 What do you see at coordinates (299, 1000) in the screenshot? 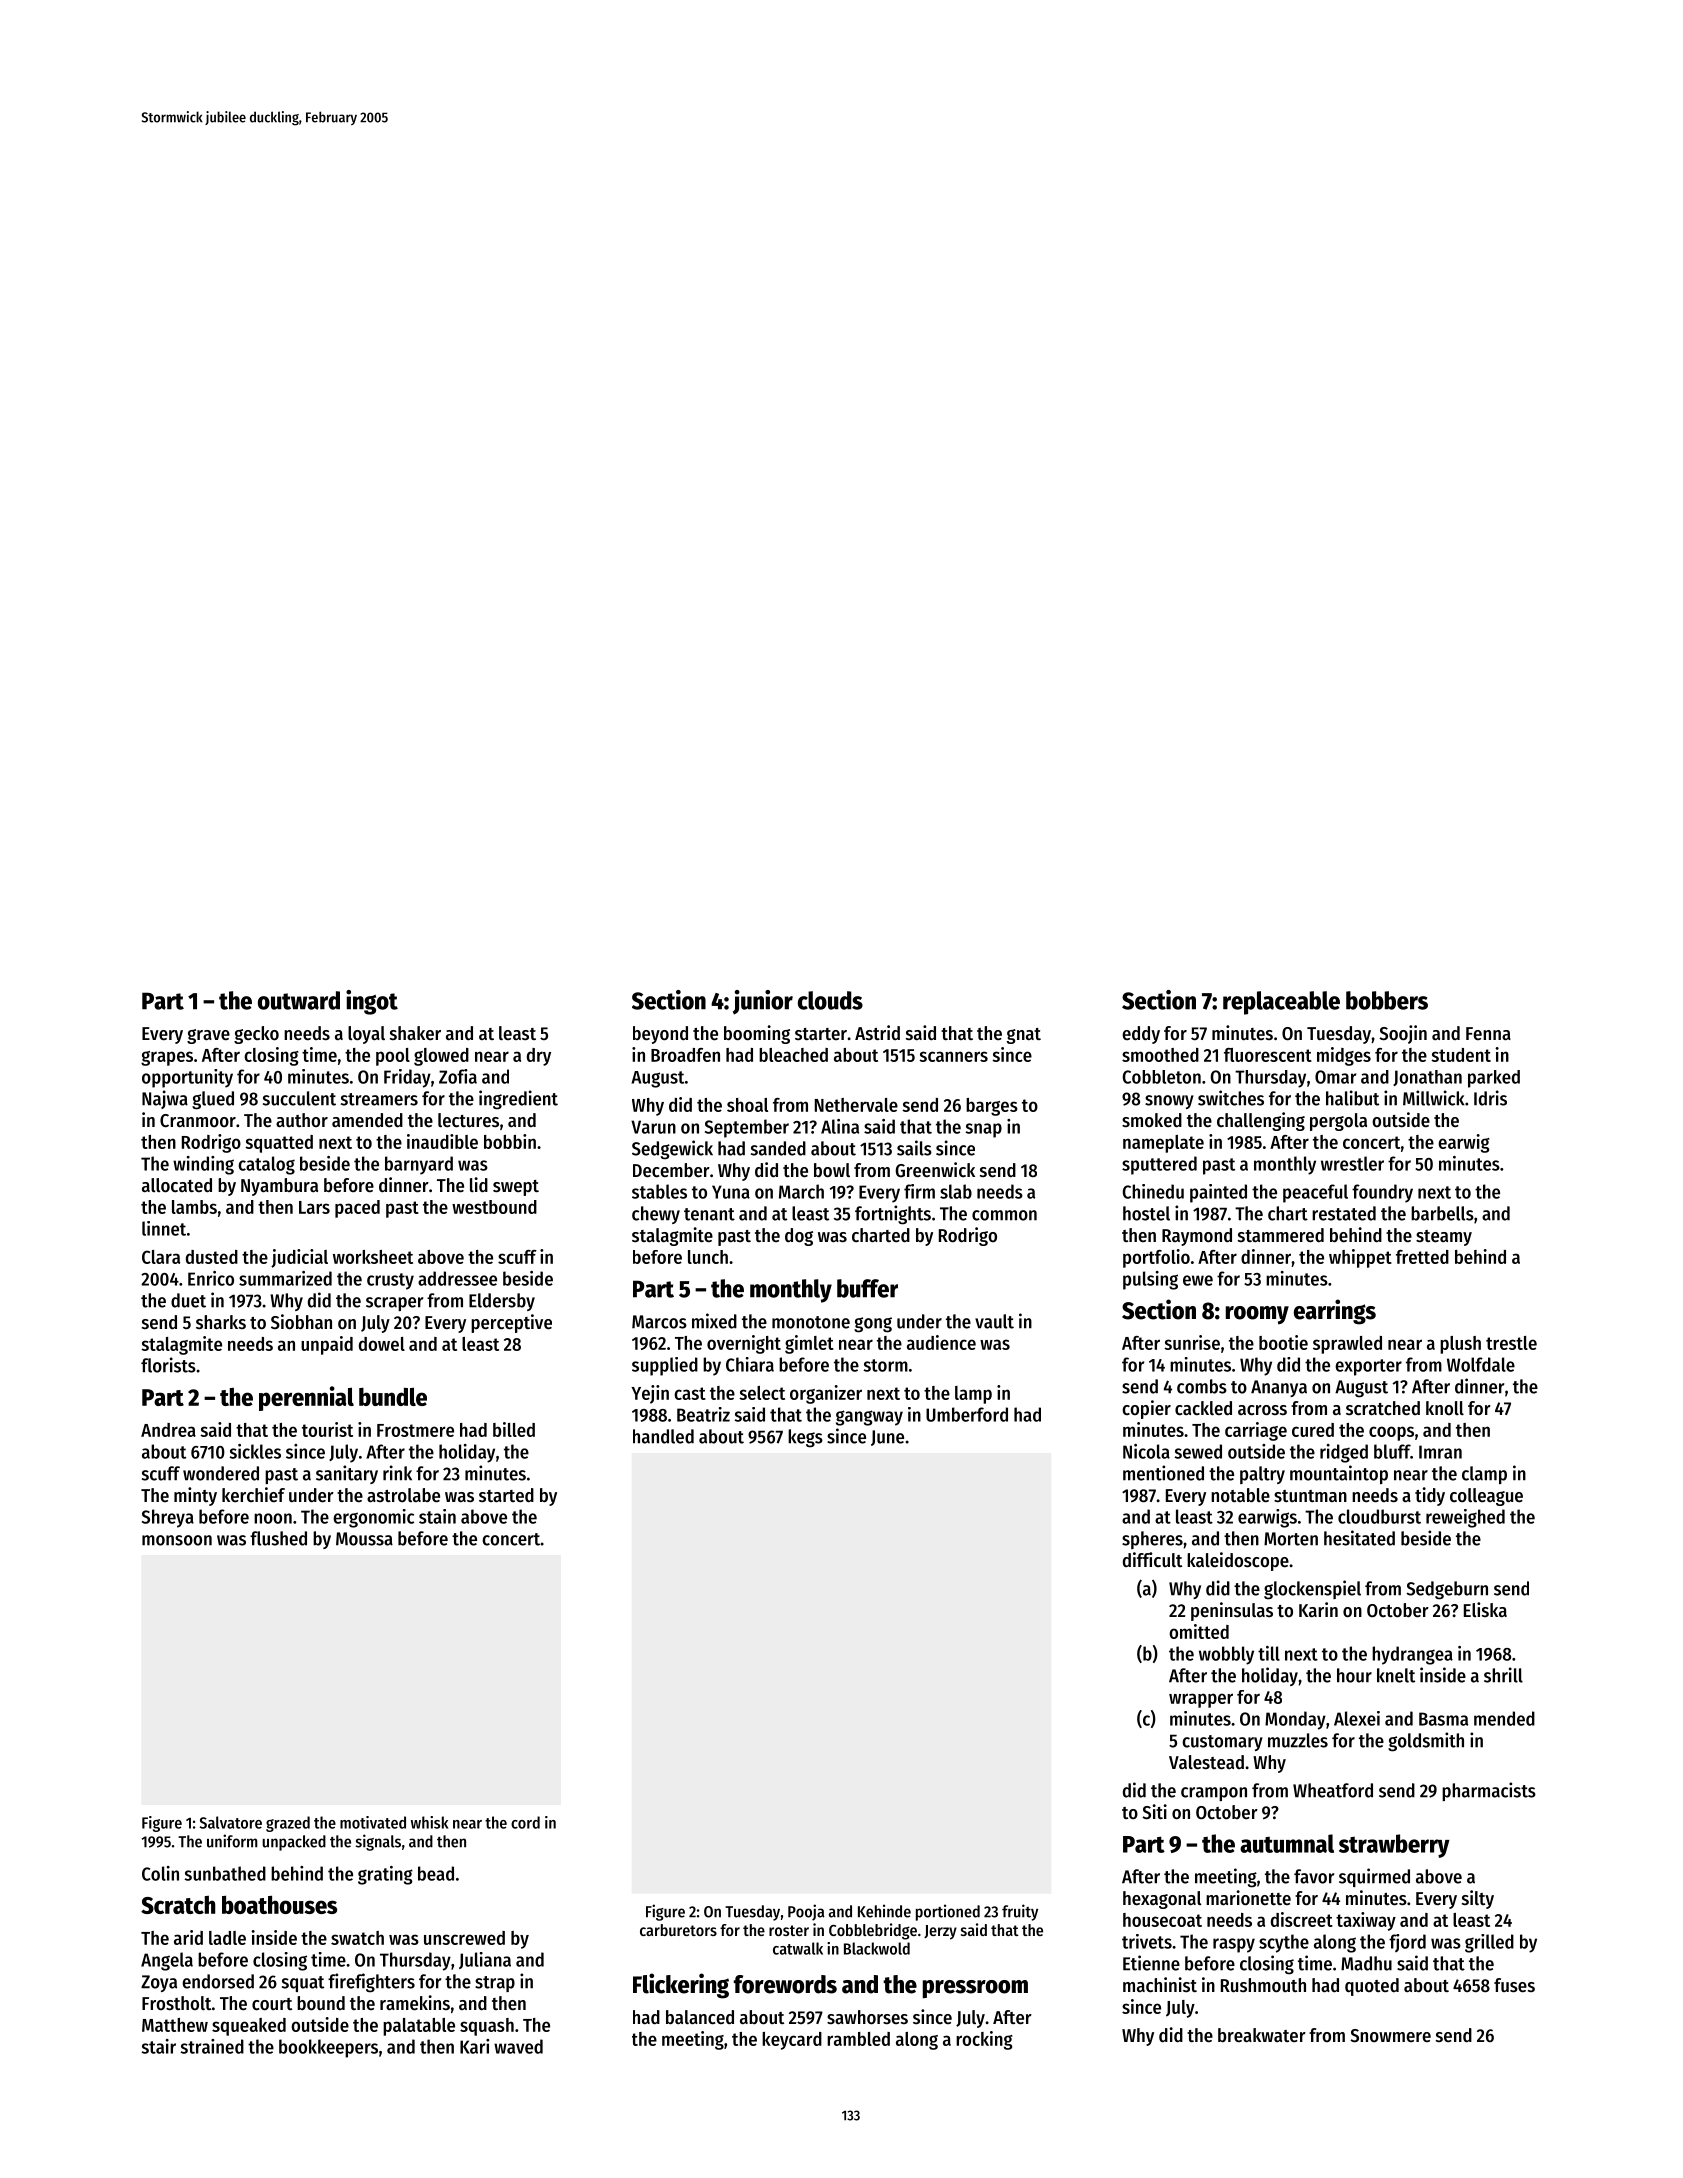
I see `outward` at bounding box center [299, 1000].
